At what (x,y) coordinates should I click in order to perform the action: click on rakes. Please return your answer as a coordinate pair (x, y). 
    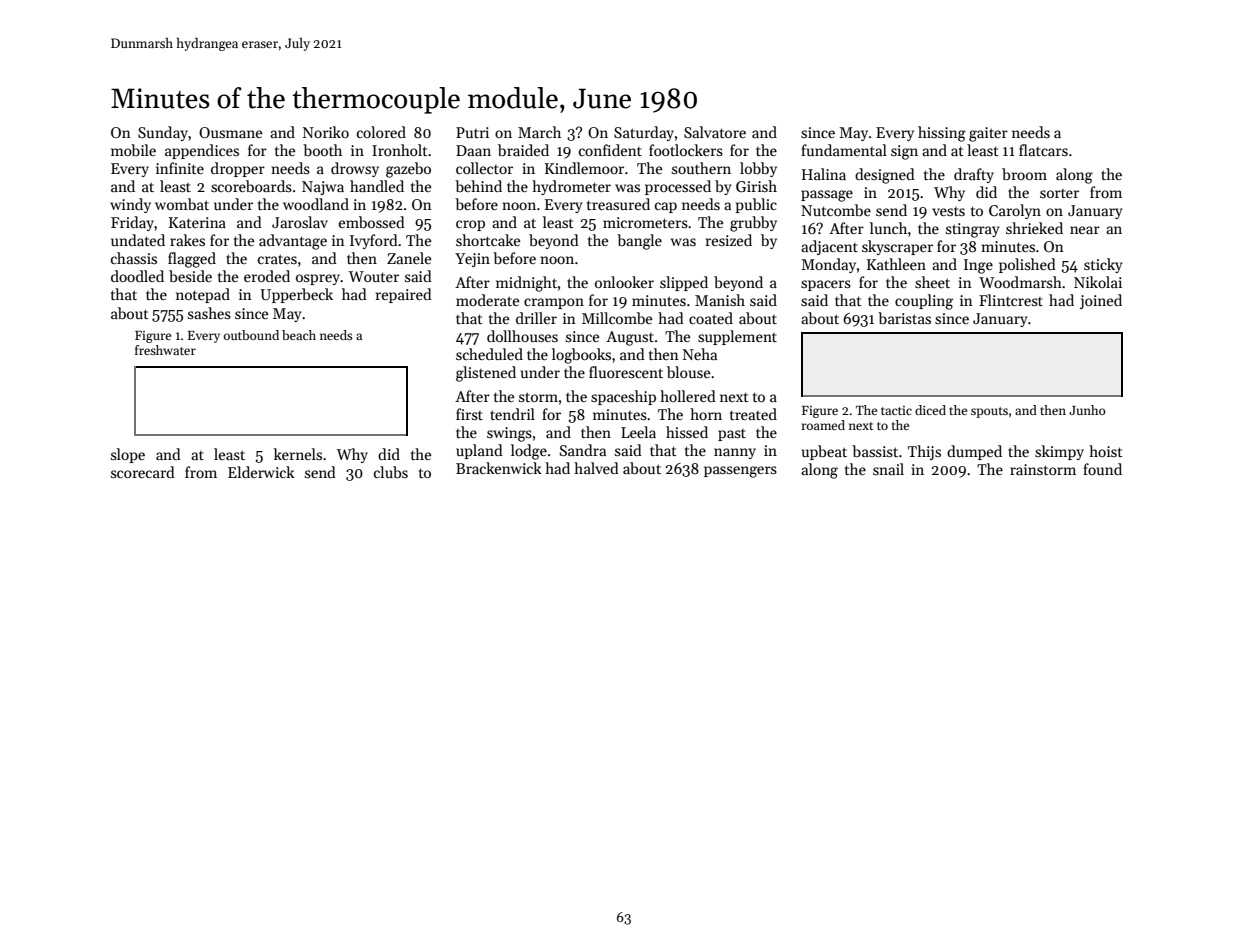
    Looking at the image, I should click on (187, 240).
